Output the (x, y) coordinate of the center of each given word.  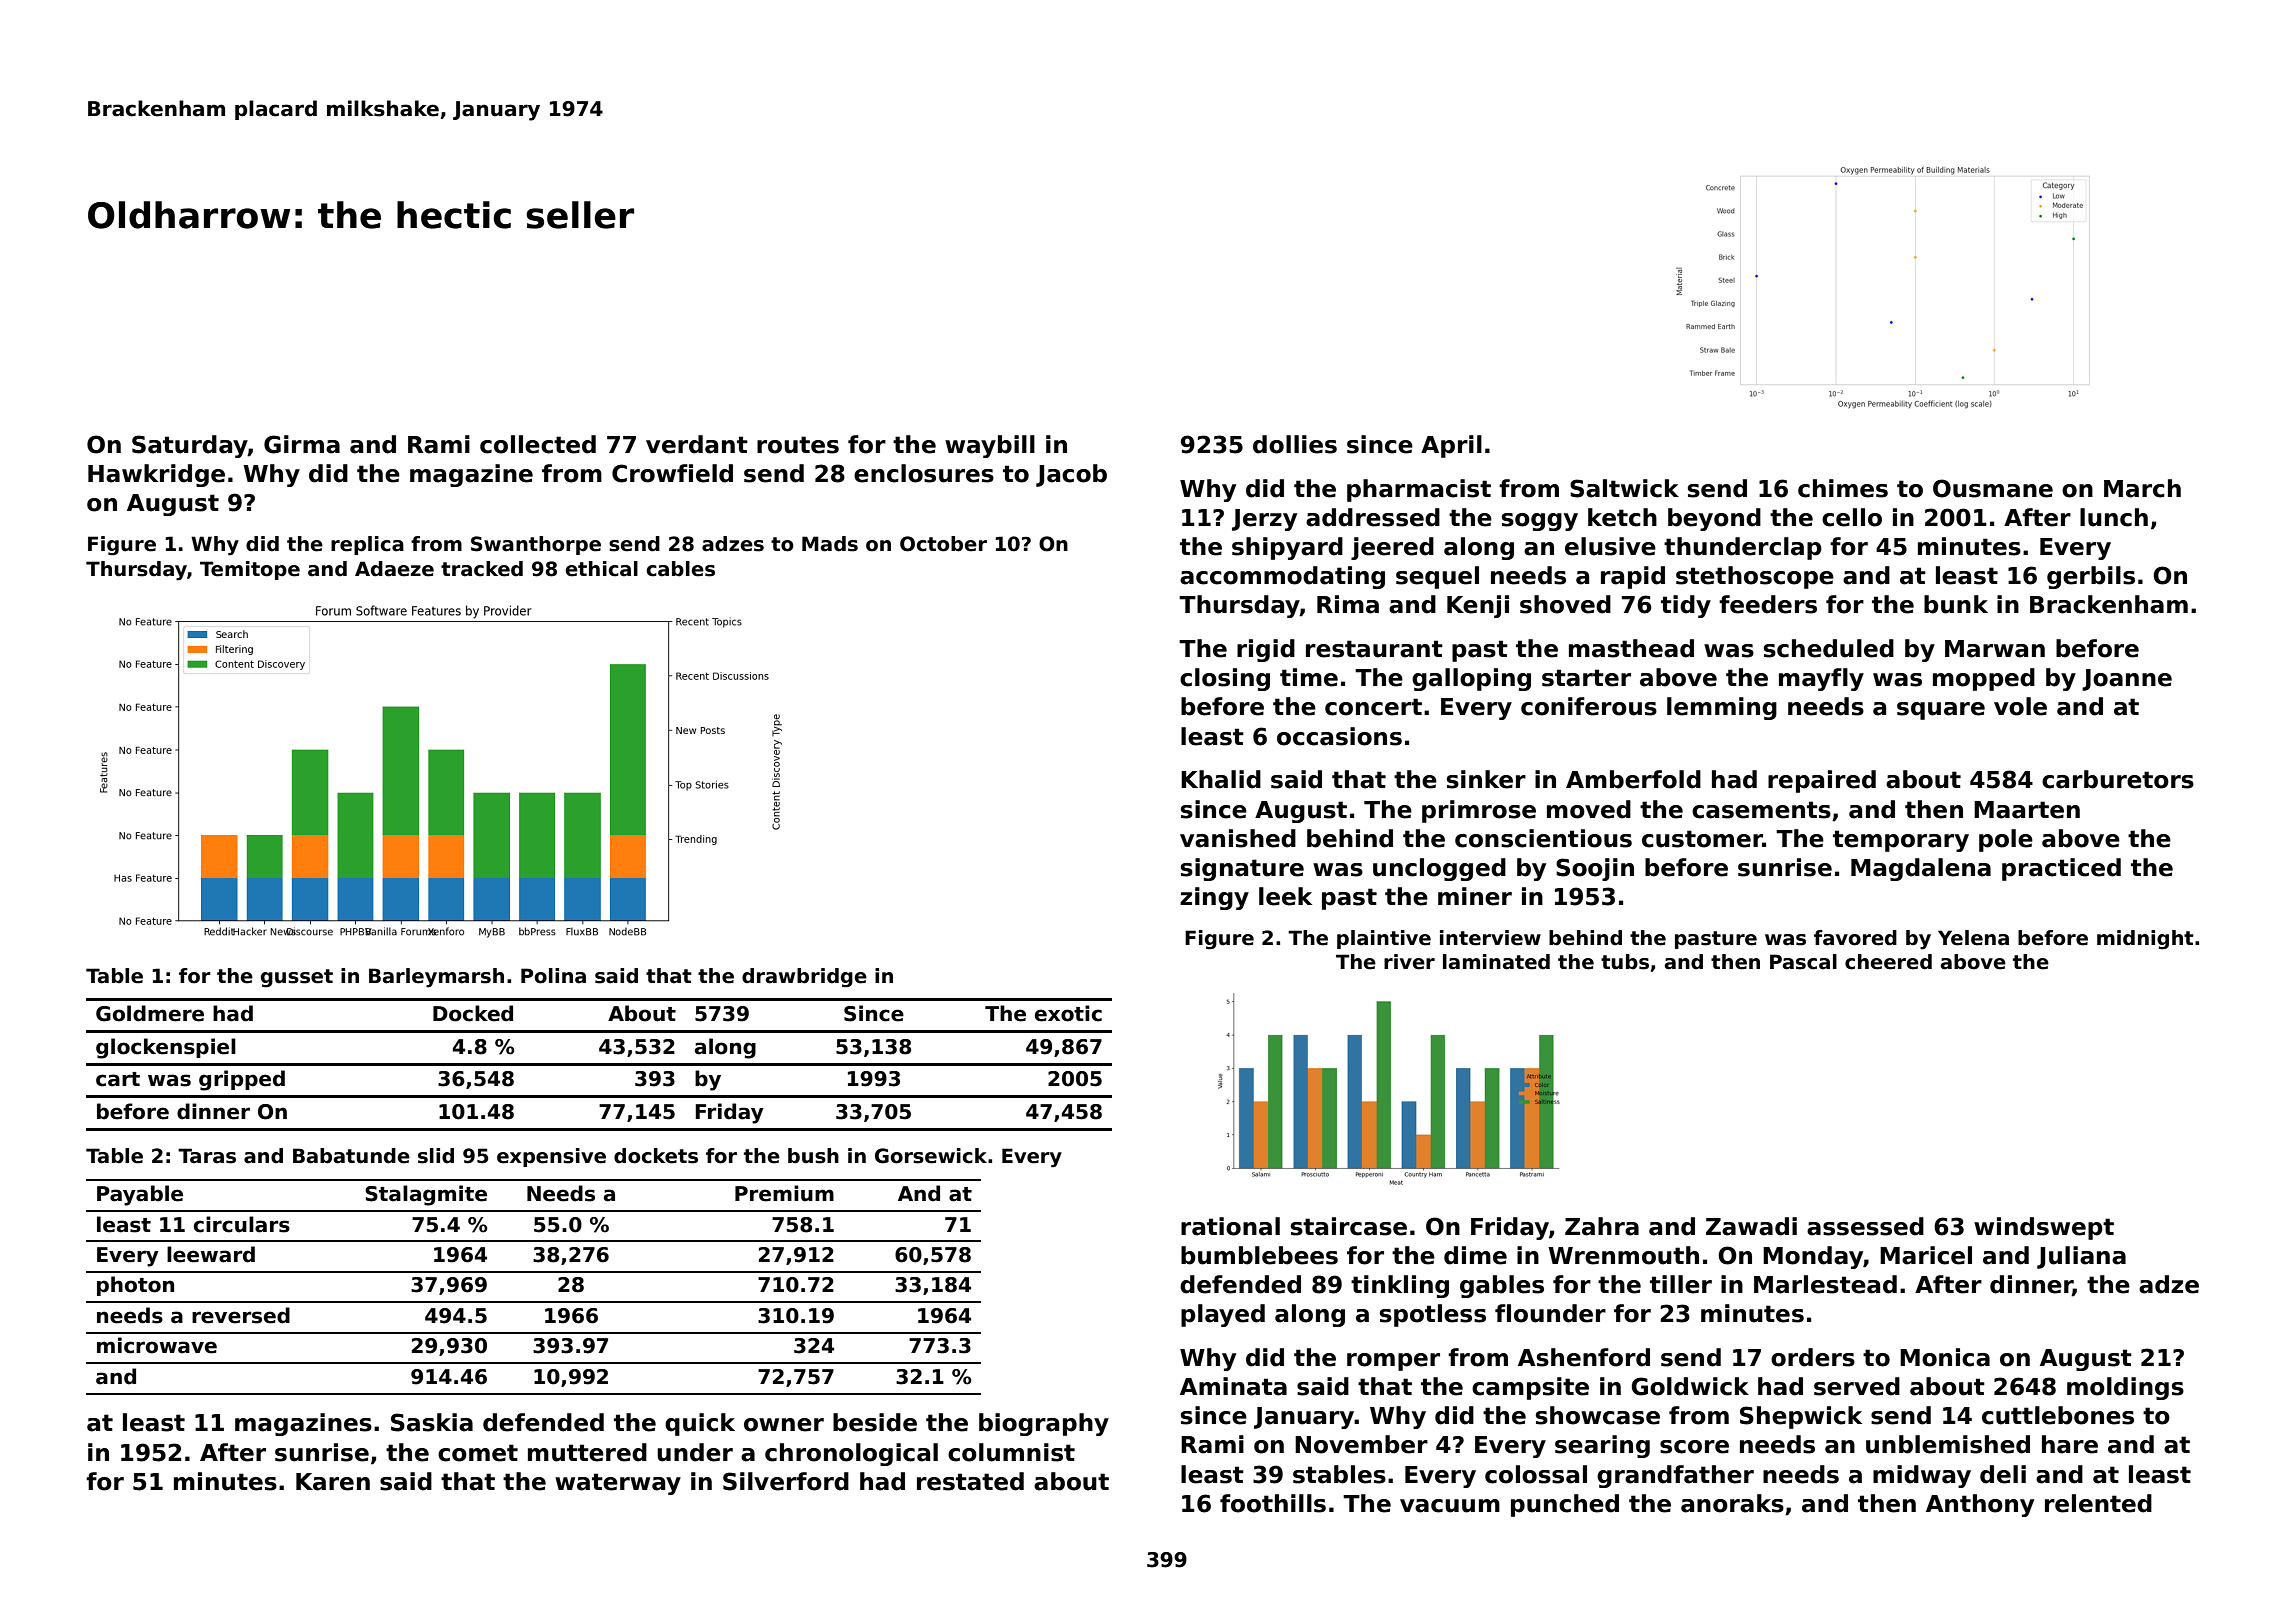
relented (2098, 1503)
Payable (140, 1195)
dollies (1295, 444)
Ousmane (1993, 488)
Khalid (1221, 779)
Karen (333, 1482)
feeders (1768, 604)
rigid (1266, 650)
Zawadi (1751, 1226)
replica (367, 545)
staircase (1349, 1226)
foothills (1273, 1503)
